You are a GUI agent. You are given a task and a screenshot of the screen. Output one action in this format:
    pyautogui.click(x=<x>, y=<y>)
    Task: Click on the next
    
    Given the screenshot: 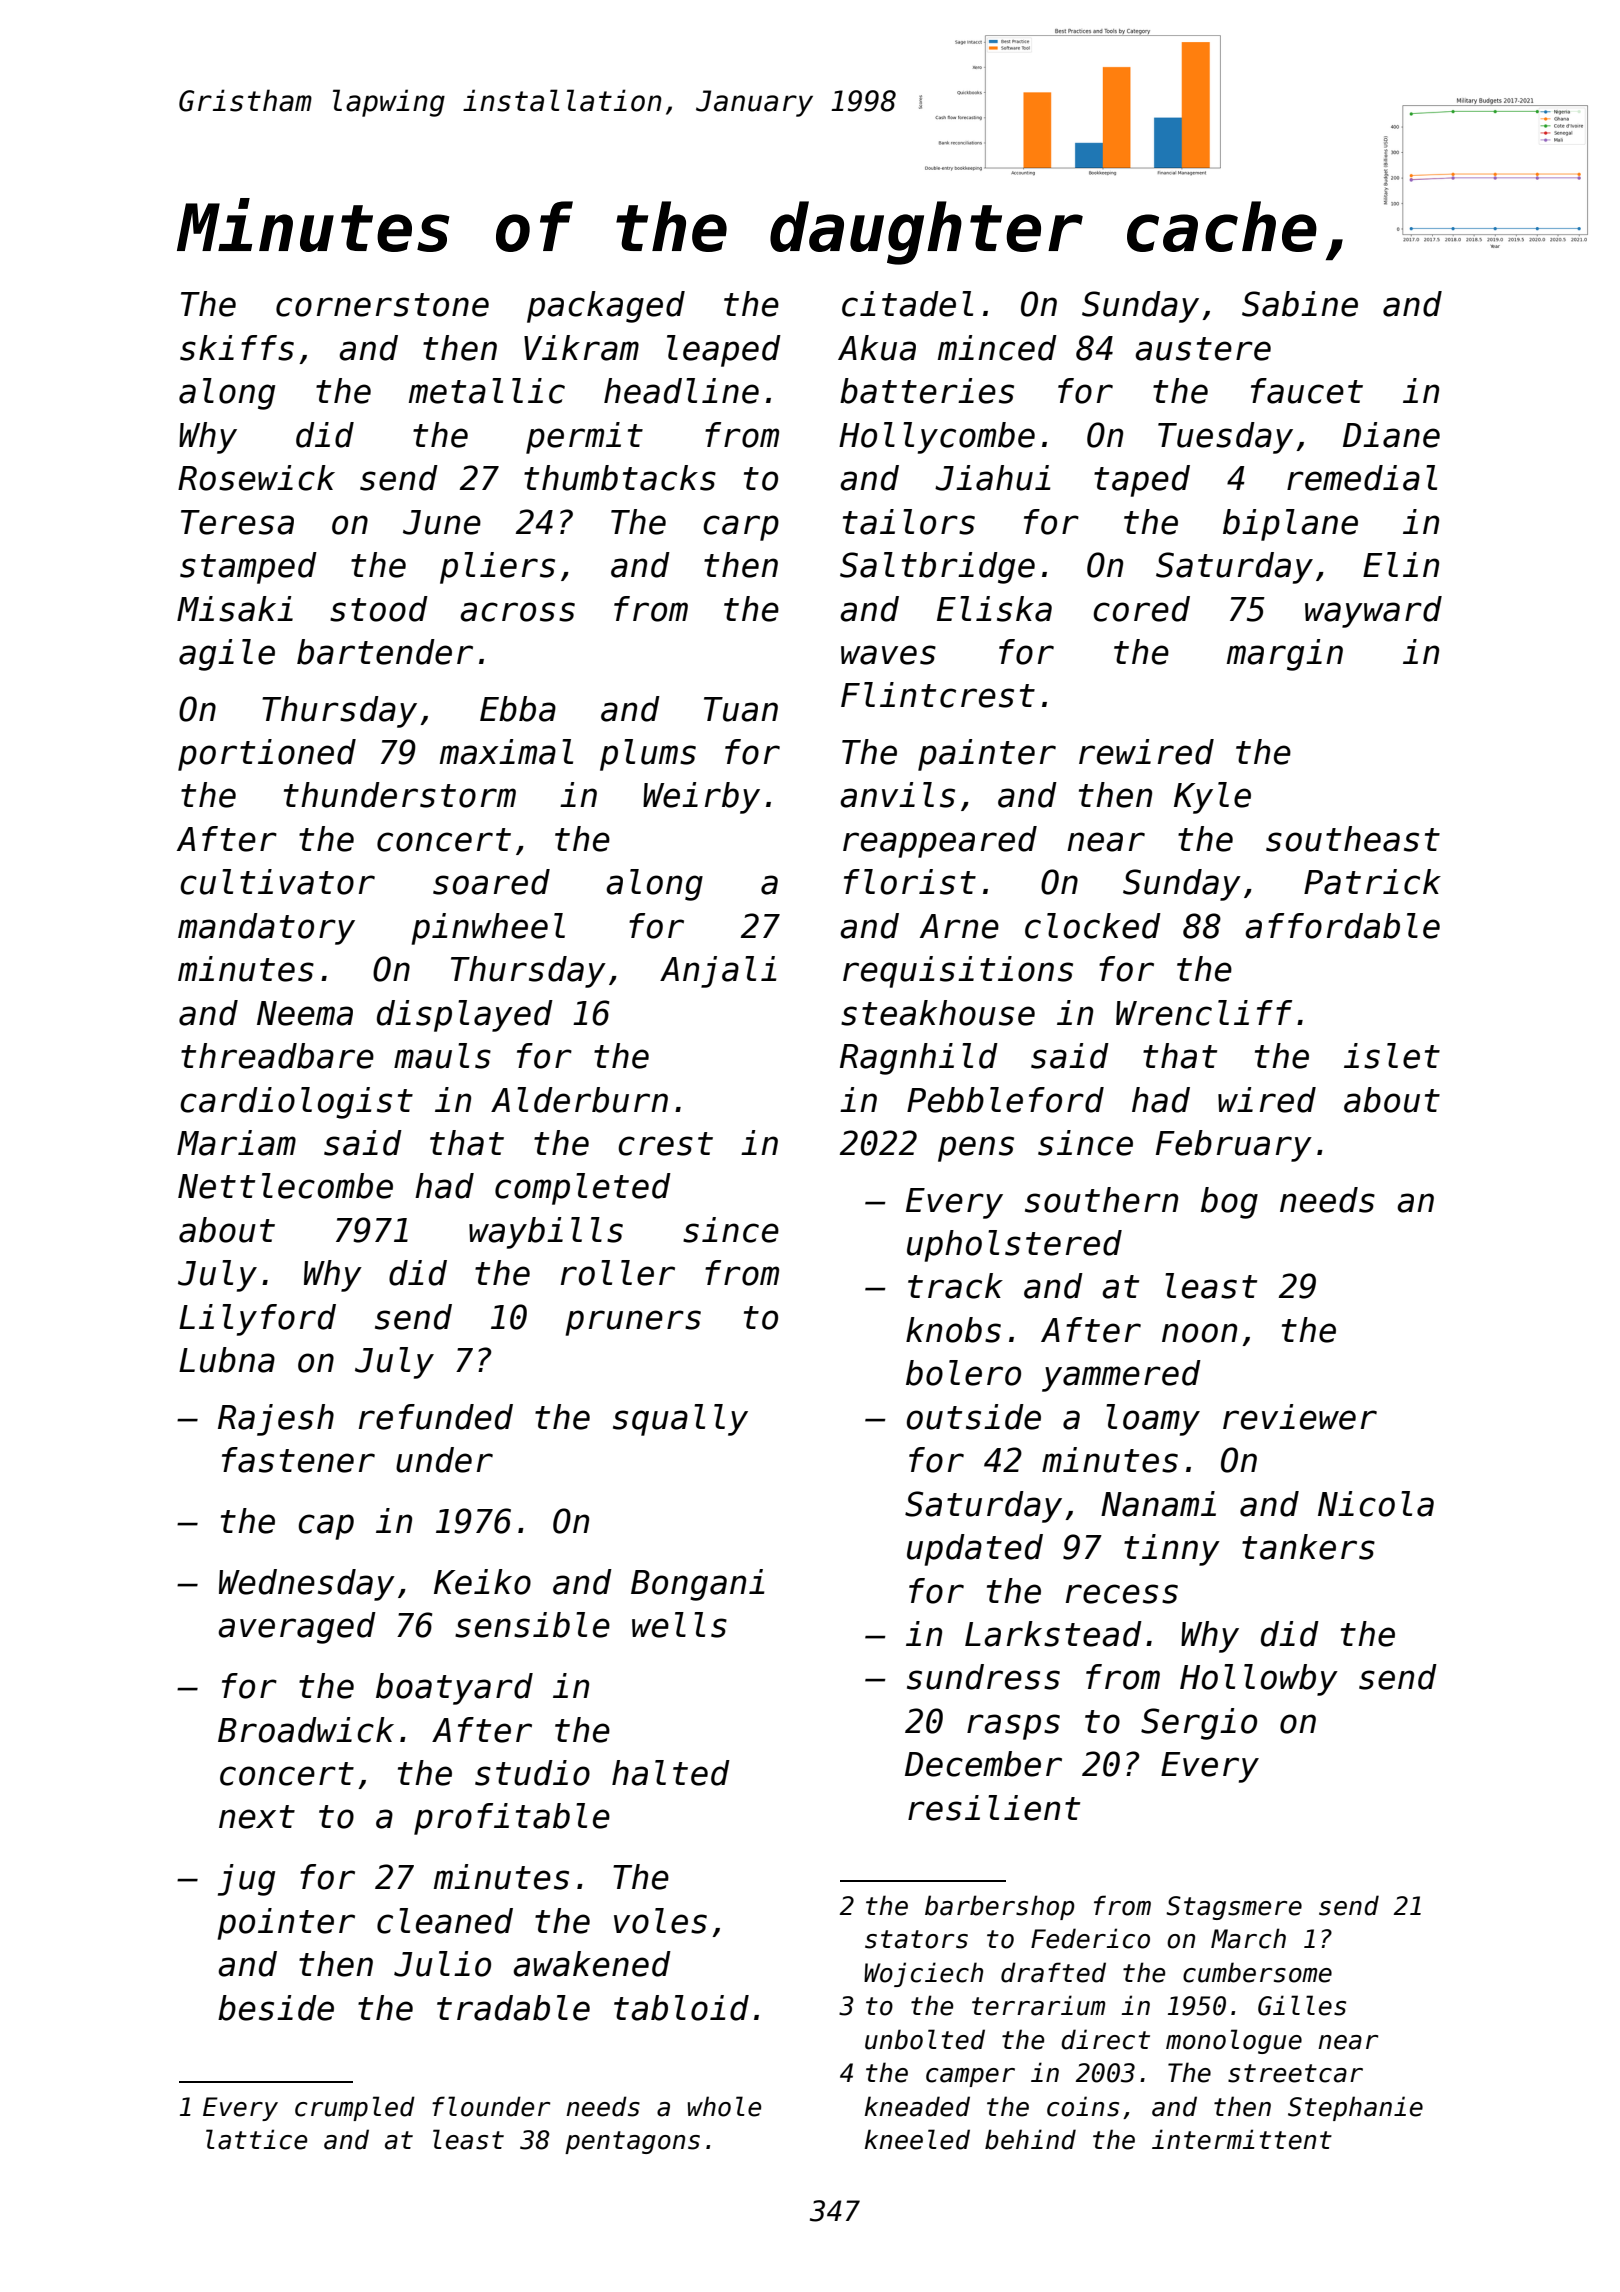 What is the action you would take?
    pyautogui.click(x=257, y=1817)
